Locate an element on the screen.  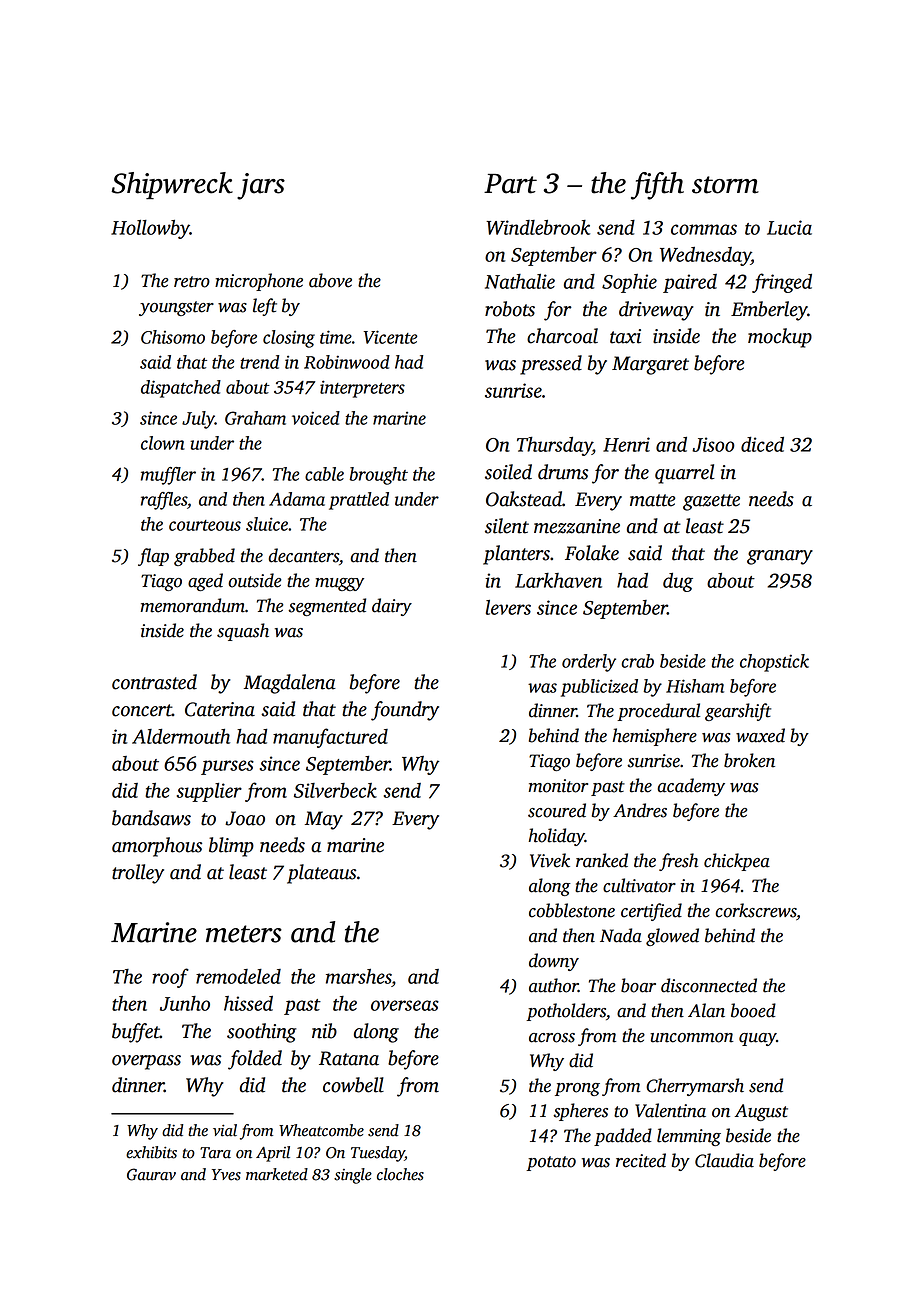
robots is located at coordinates (510, 309).
